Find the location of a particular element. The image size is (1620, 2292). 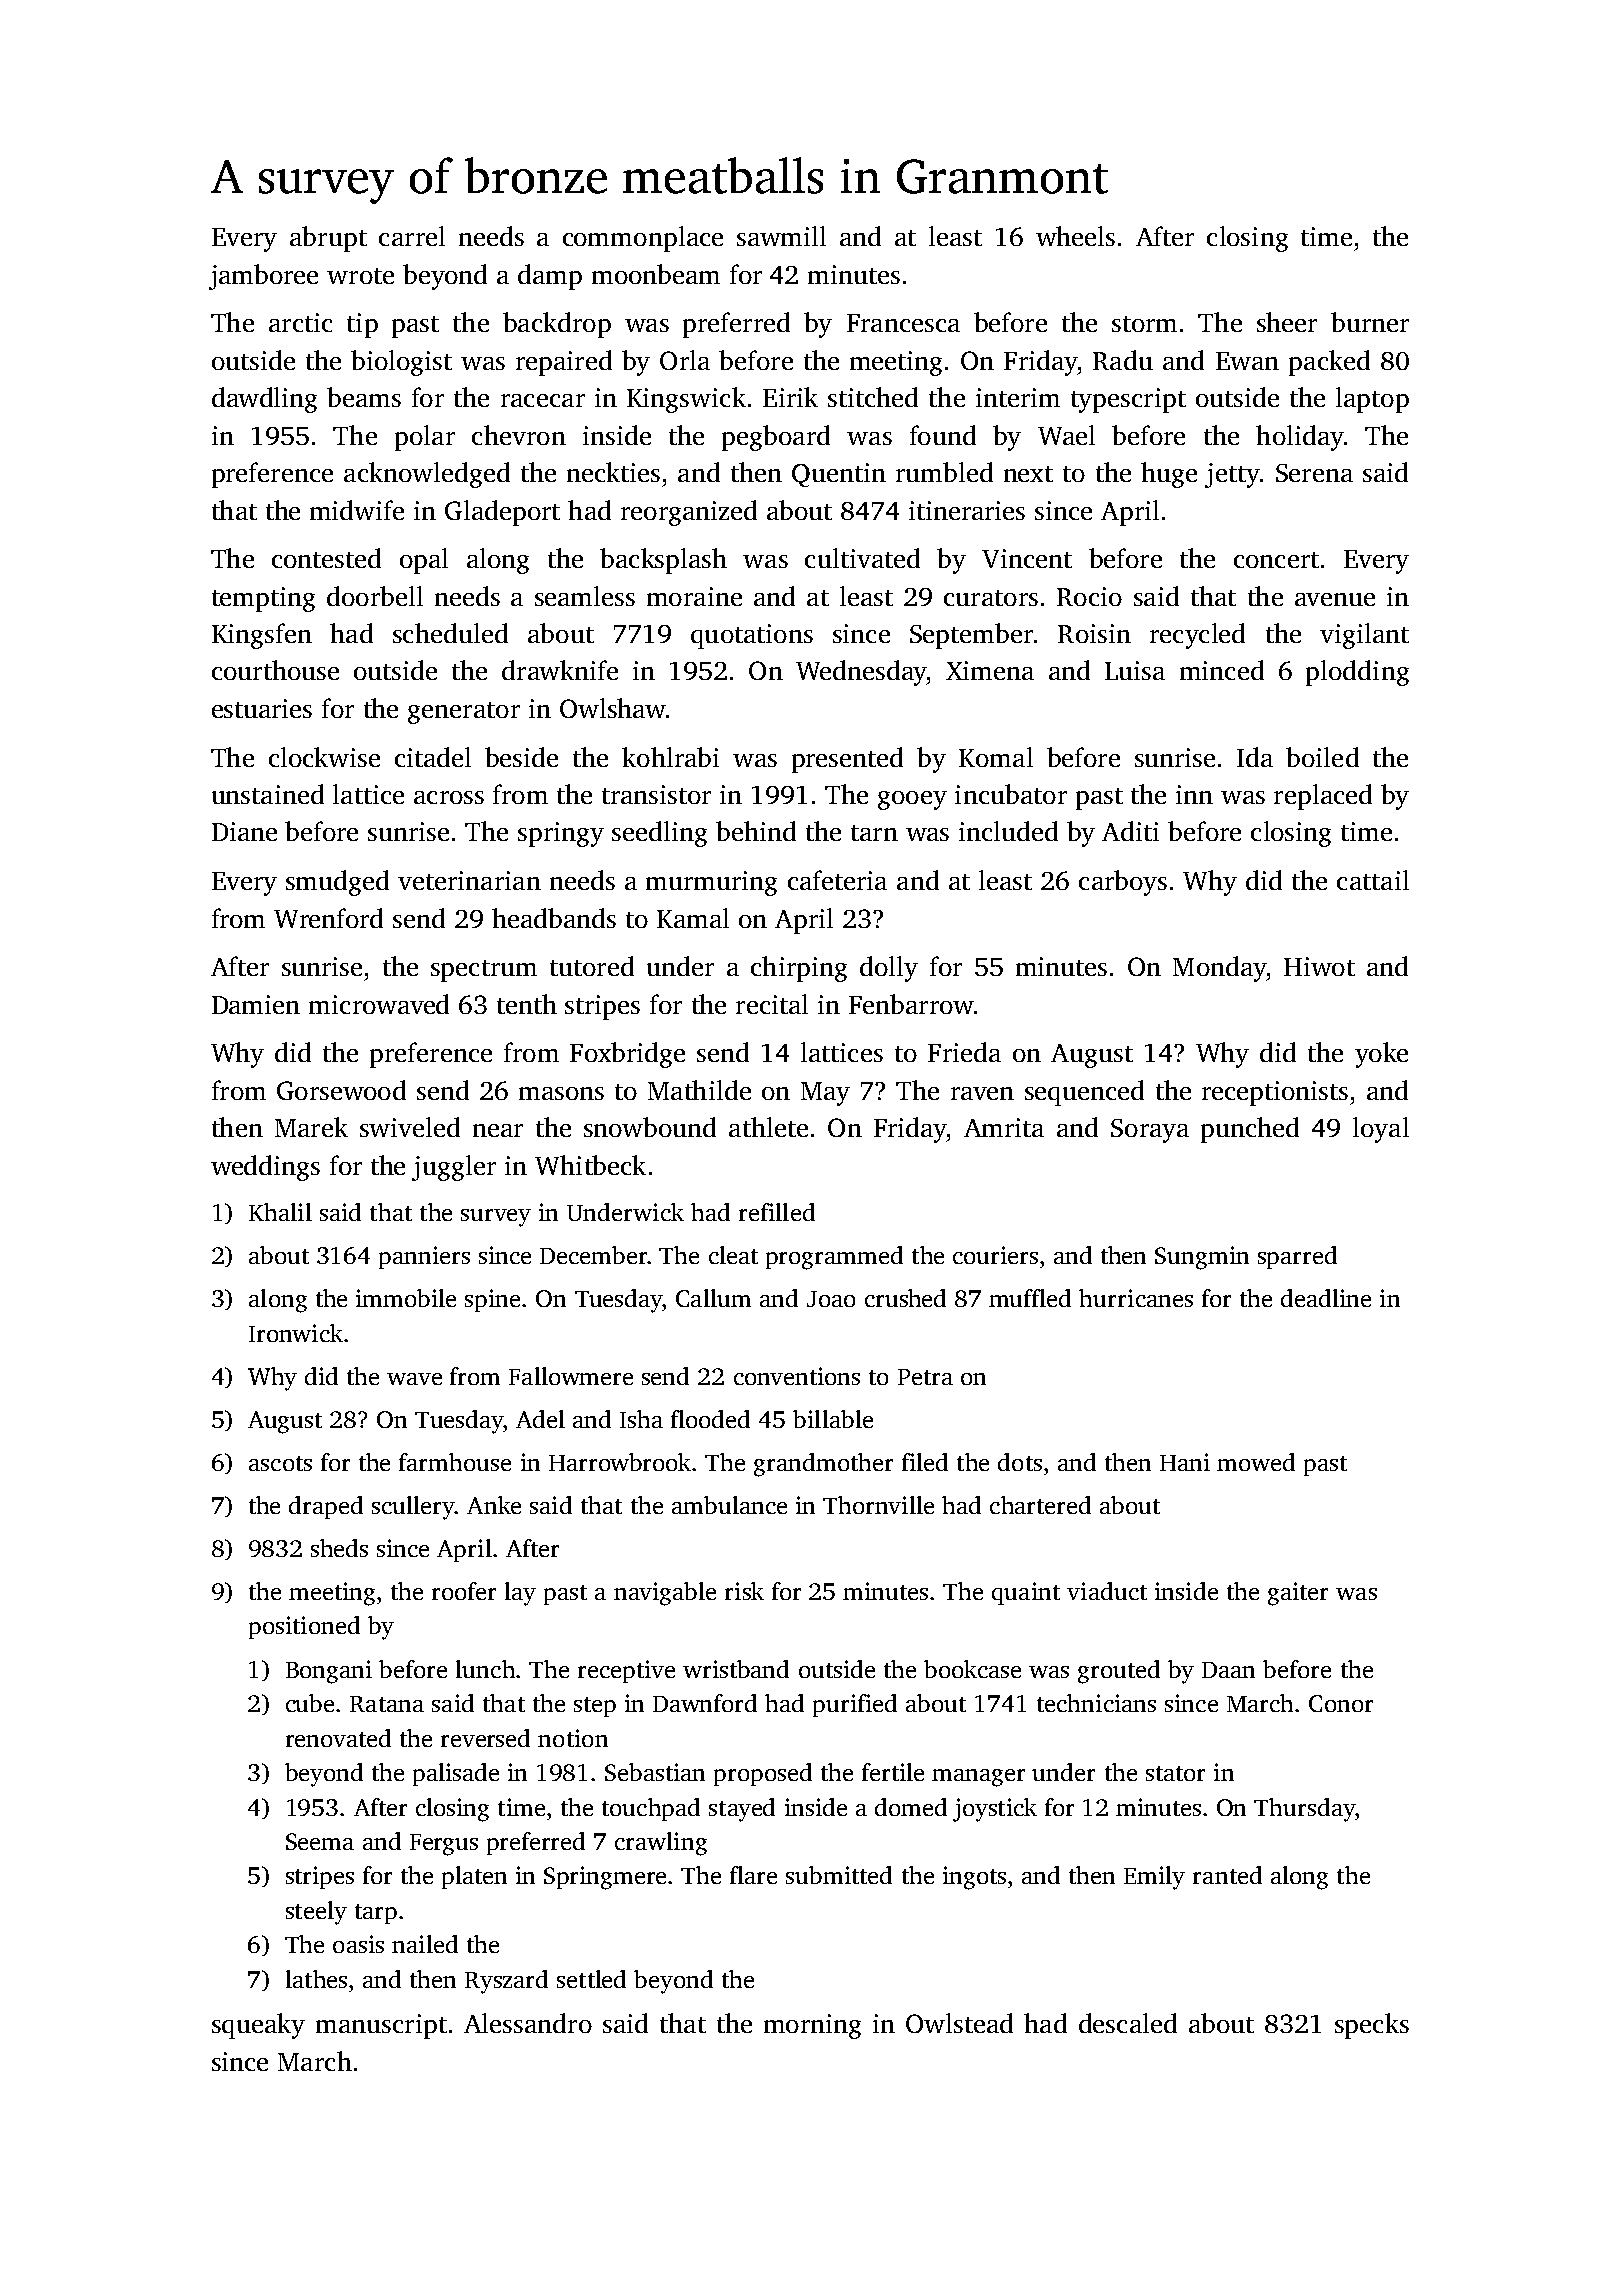

bookcase is located at coordinates (972, 1669).
